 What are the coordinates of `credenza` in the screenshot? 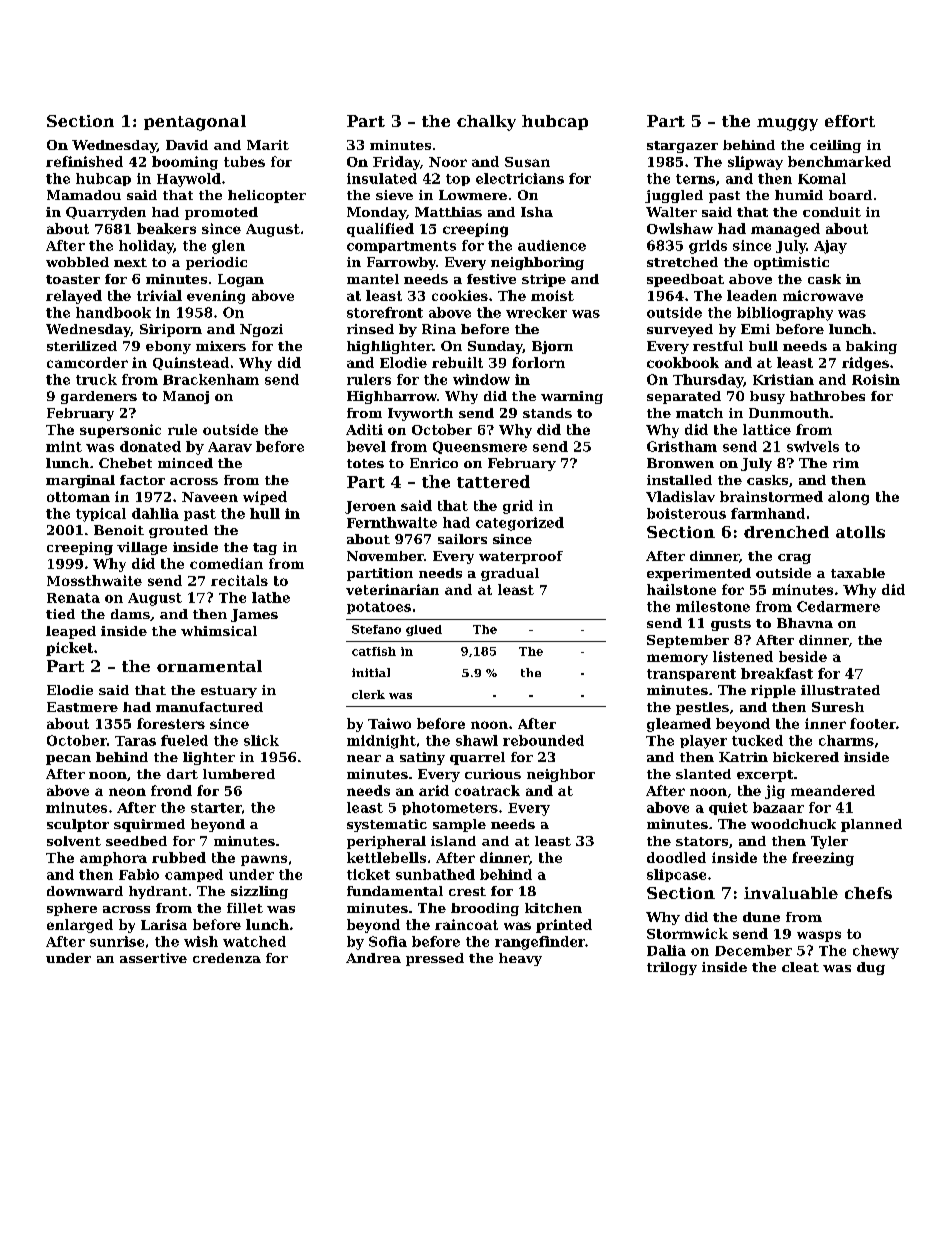 It's located at (227, 958).
